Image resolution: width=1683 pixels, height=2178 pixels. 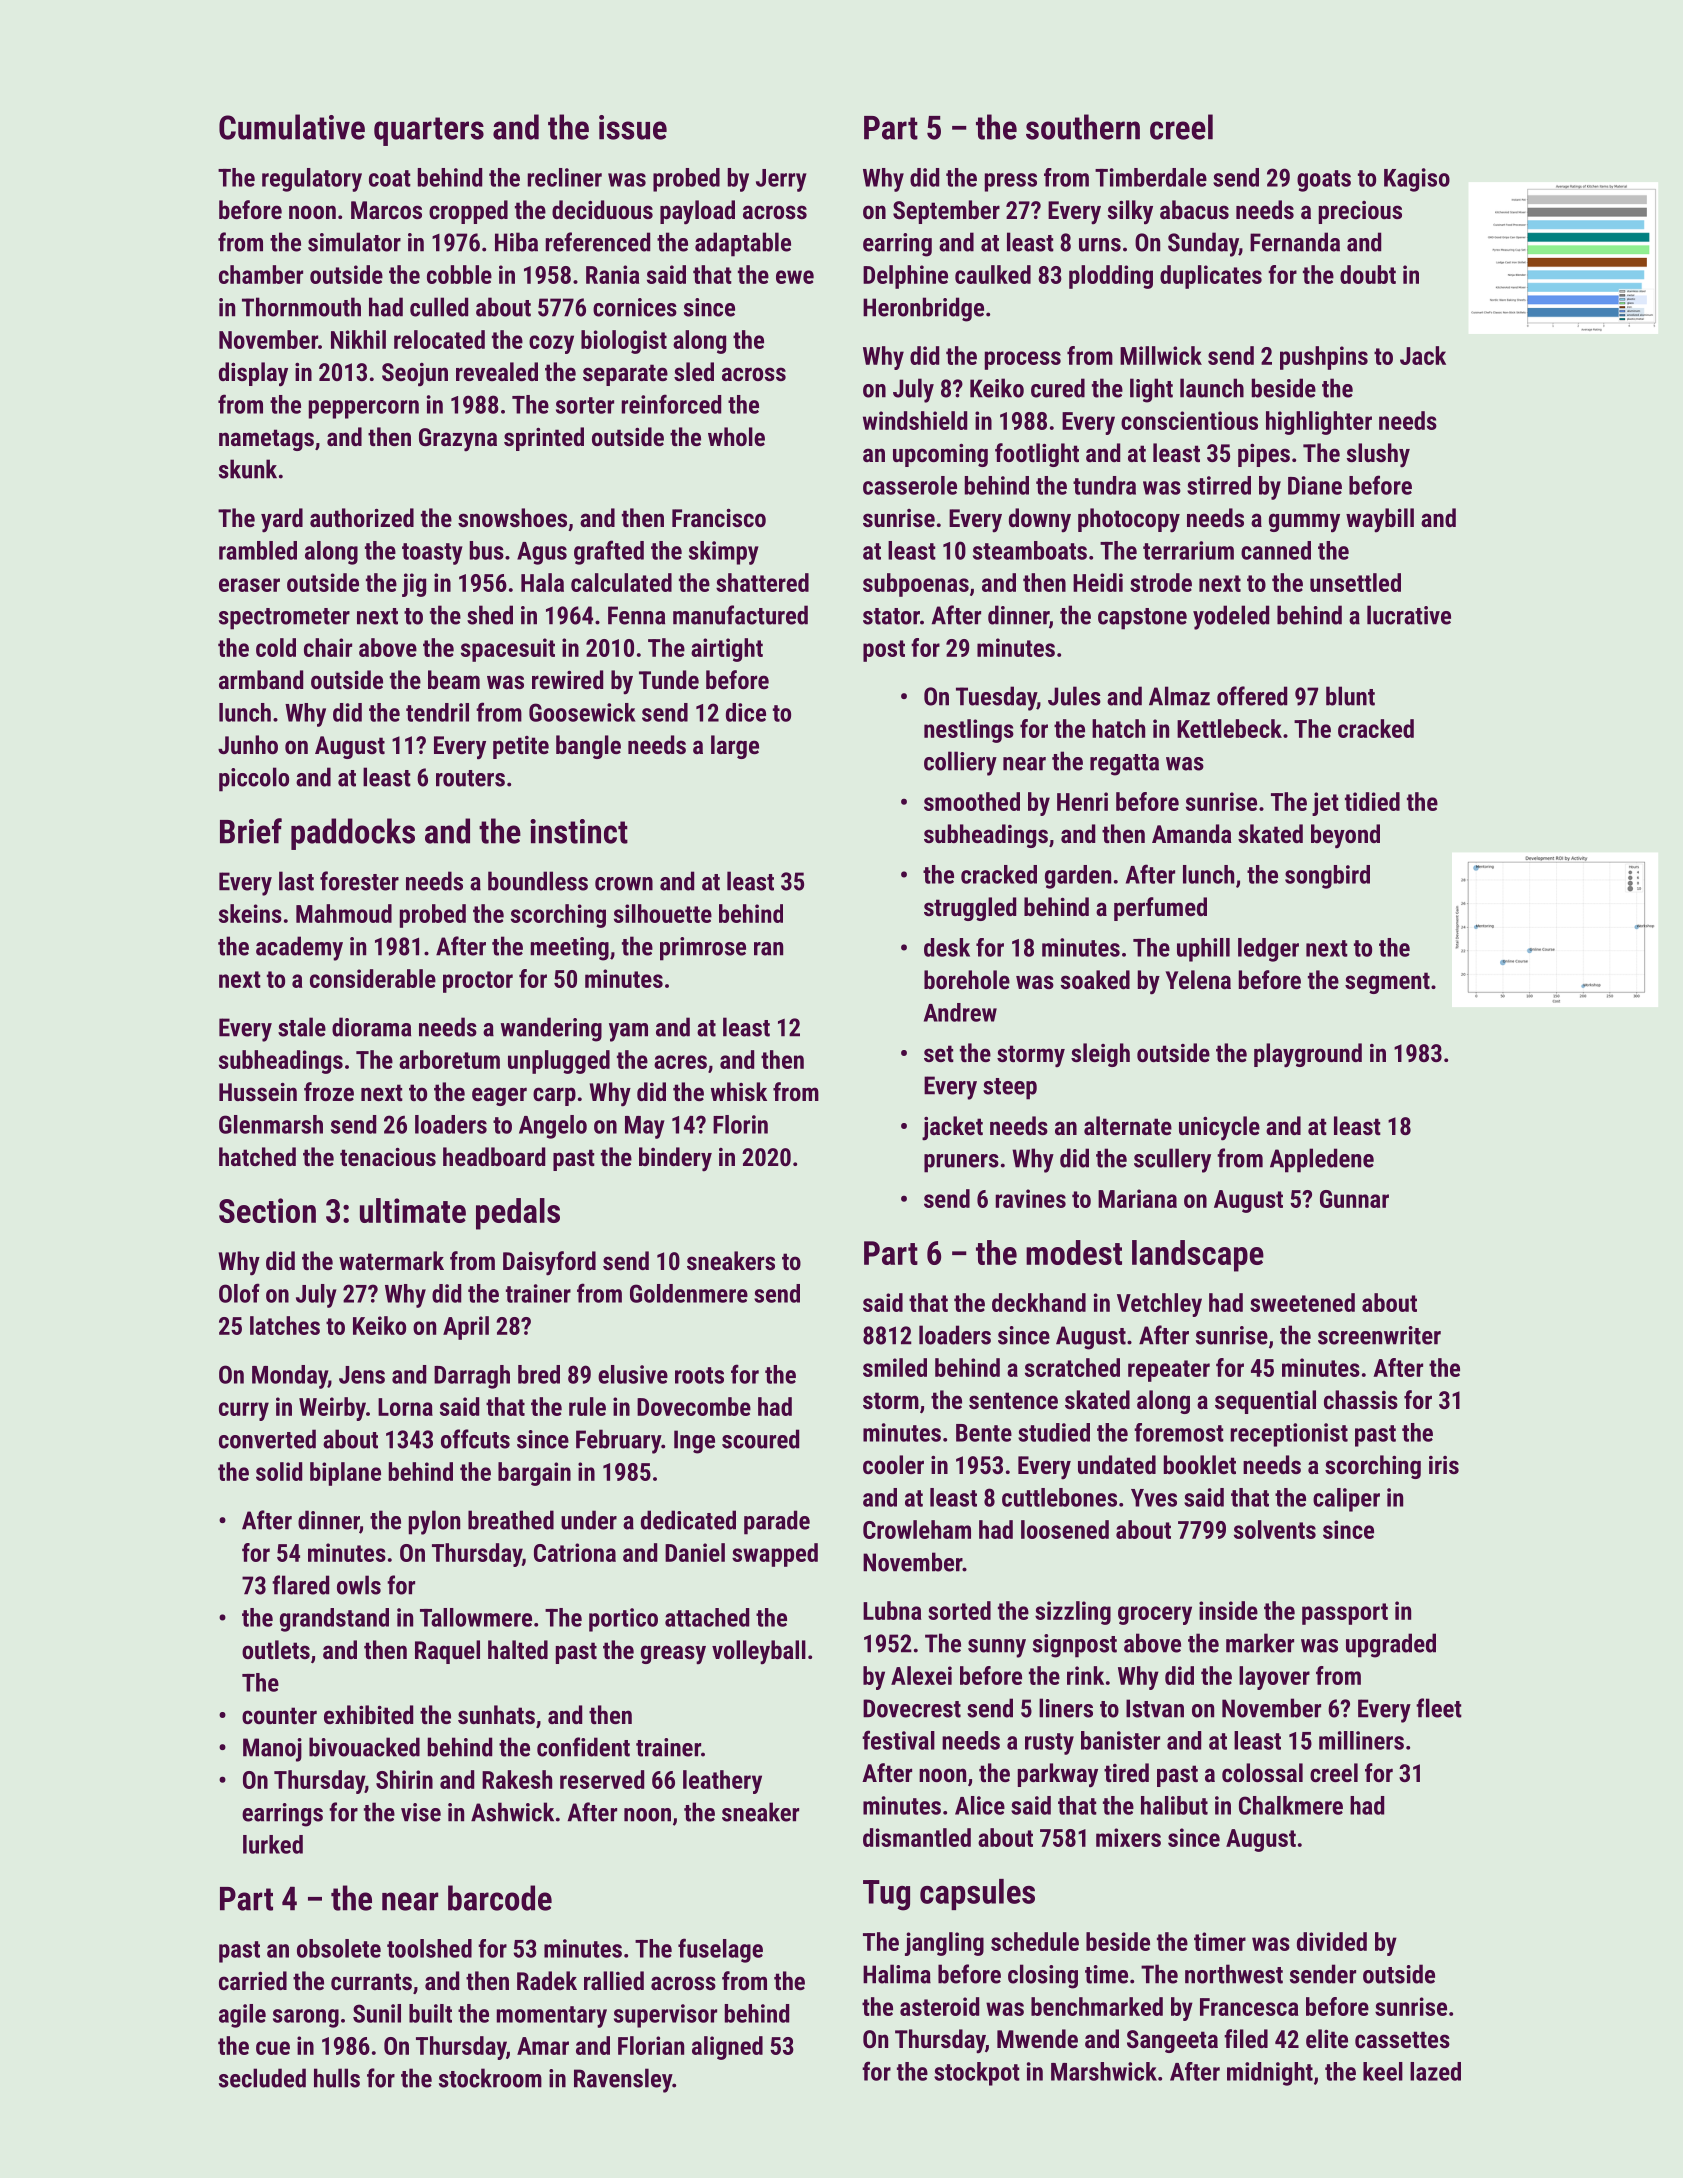 I want to click on stockroom, so click(x=490, y=2078).
